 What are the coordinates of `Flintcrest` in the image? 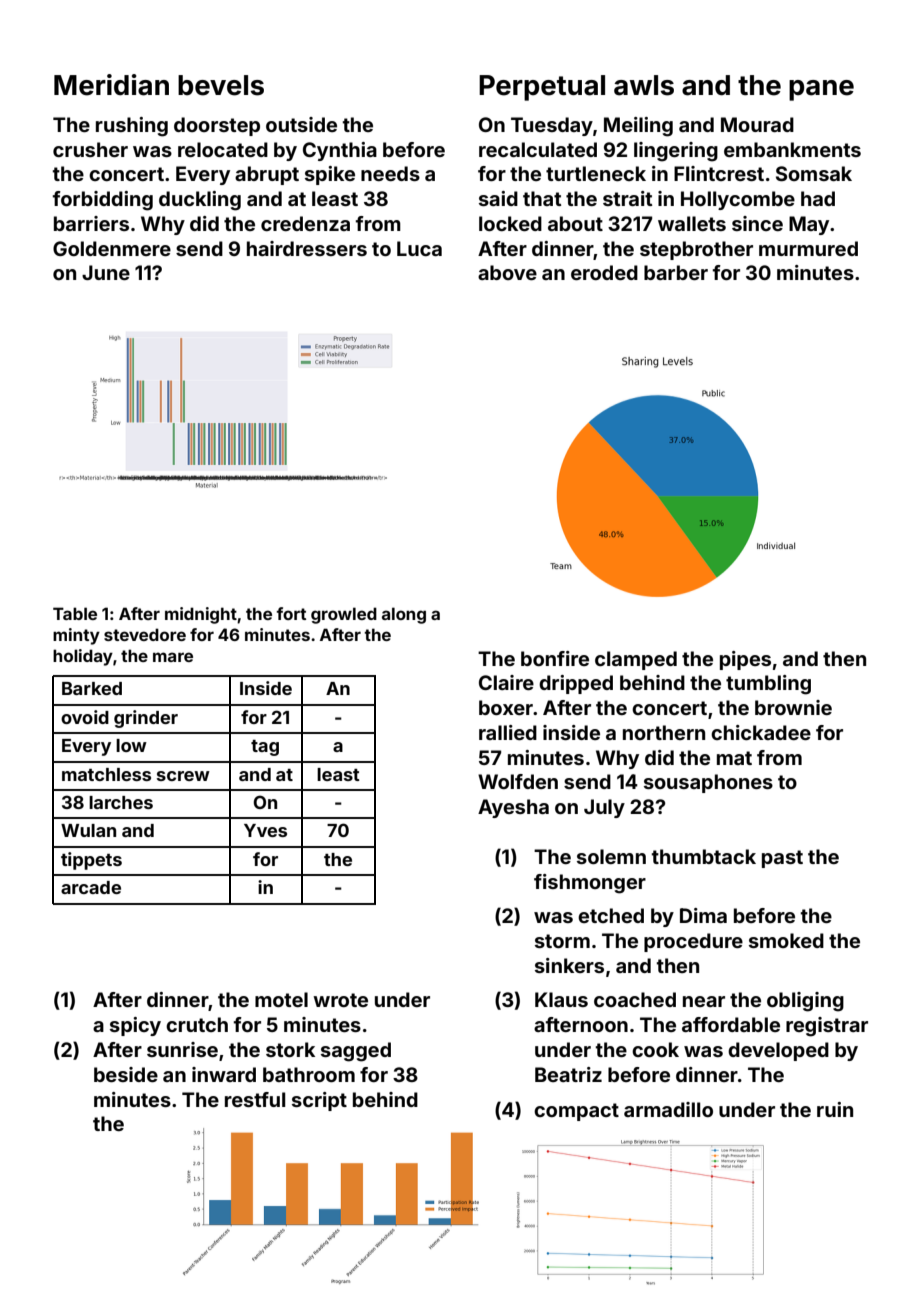 It's located at (719, 173).
